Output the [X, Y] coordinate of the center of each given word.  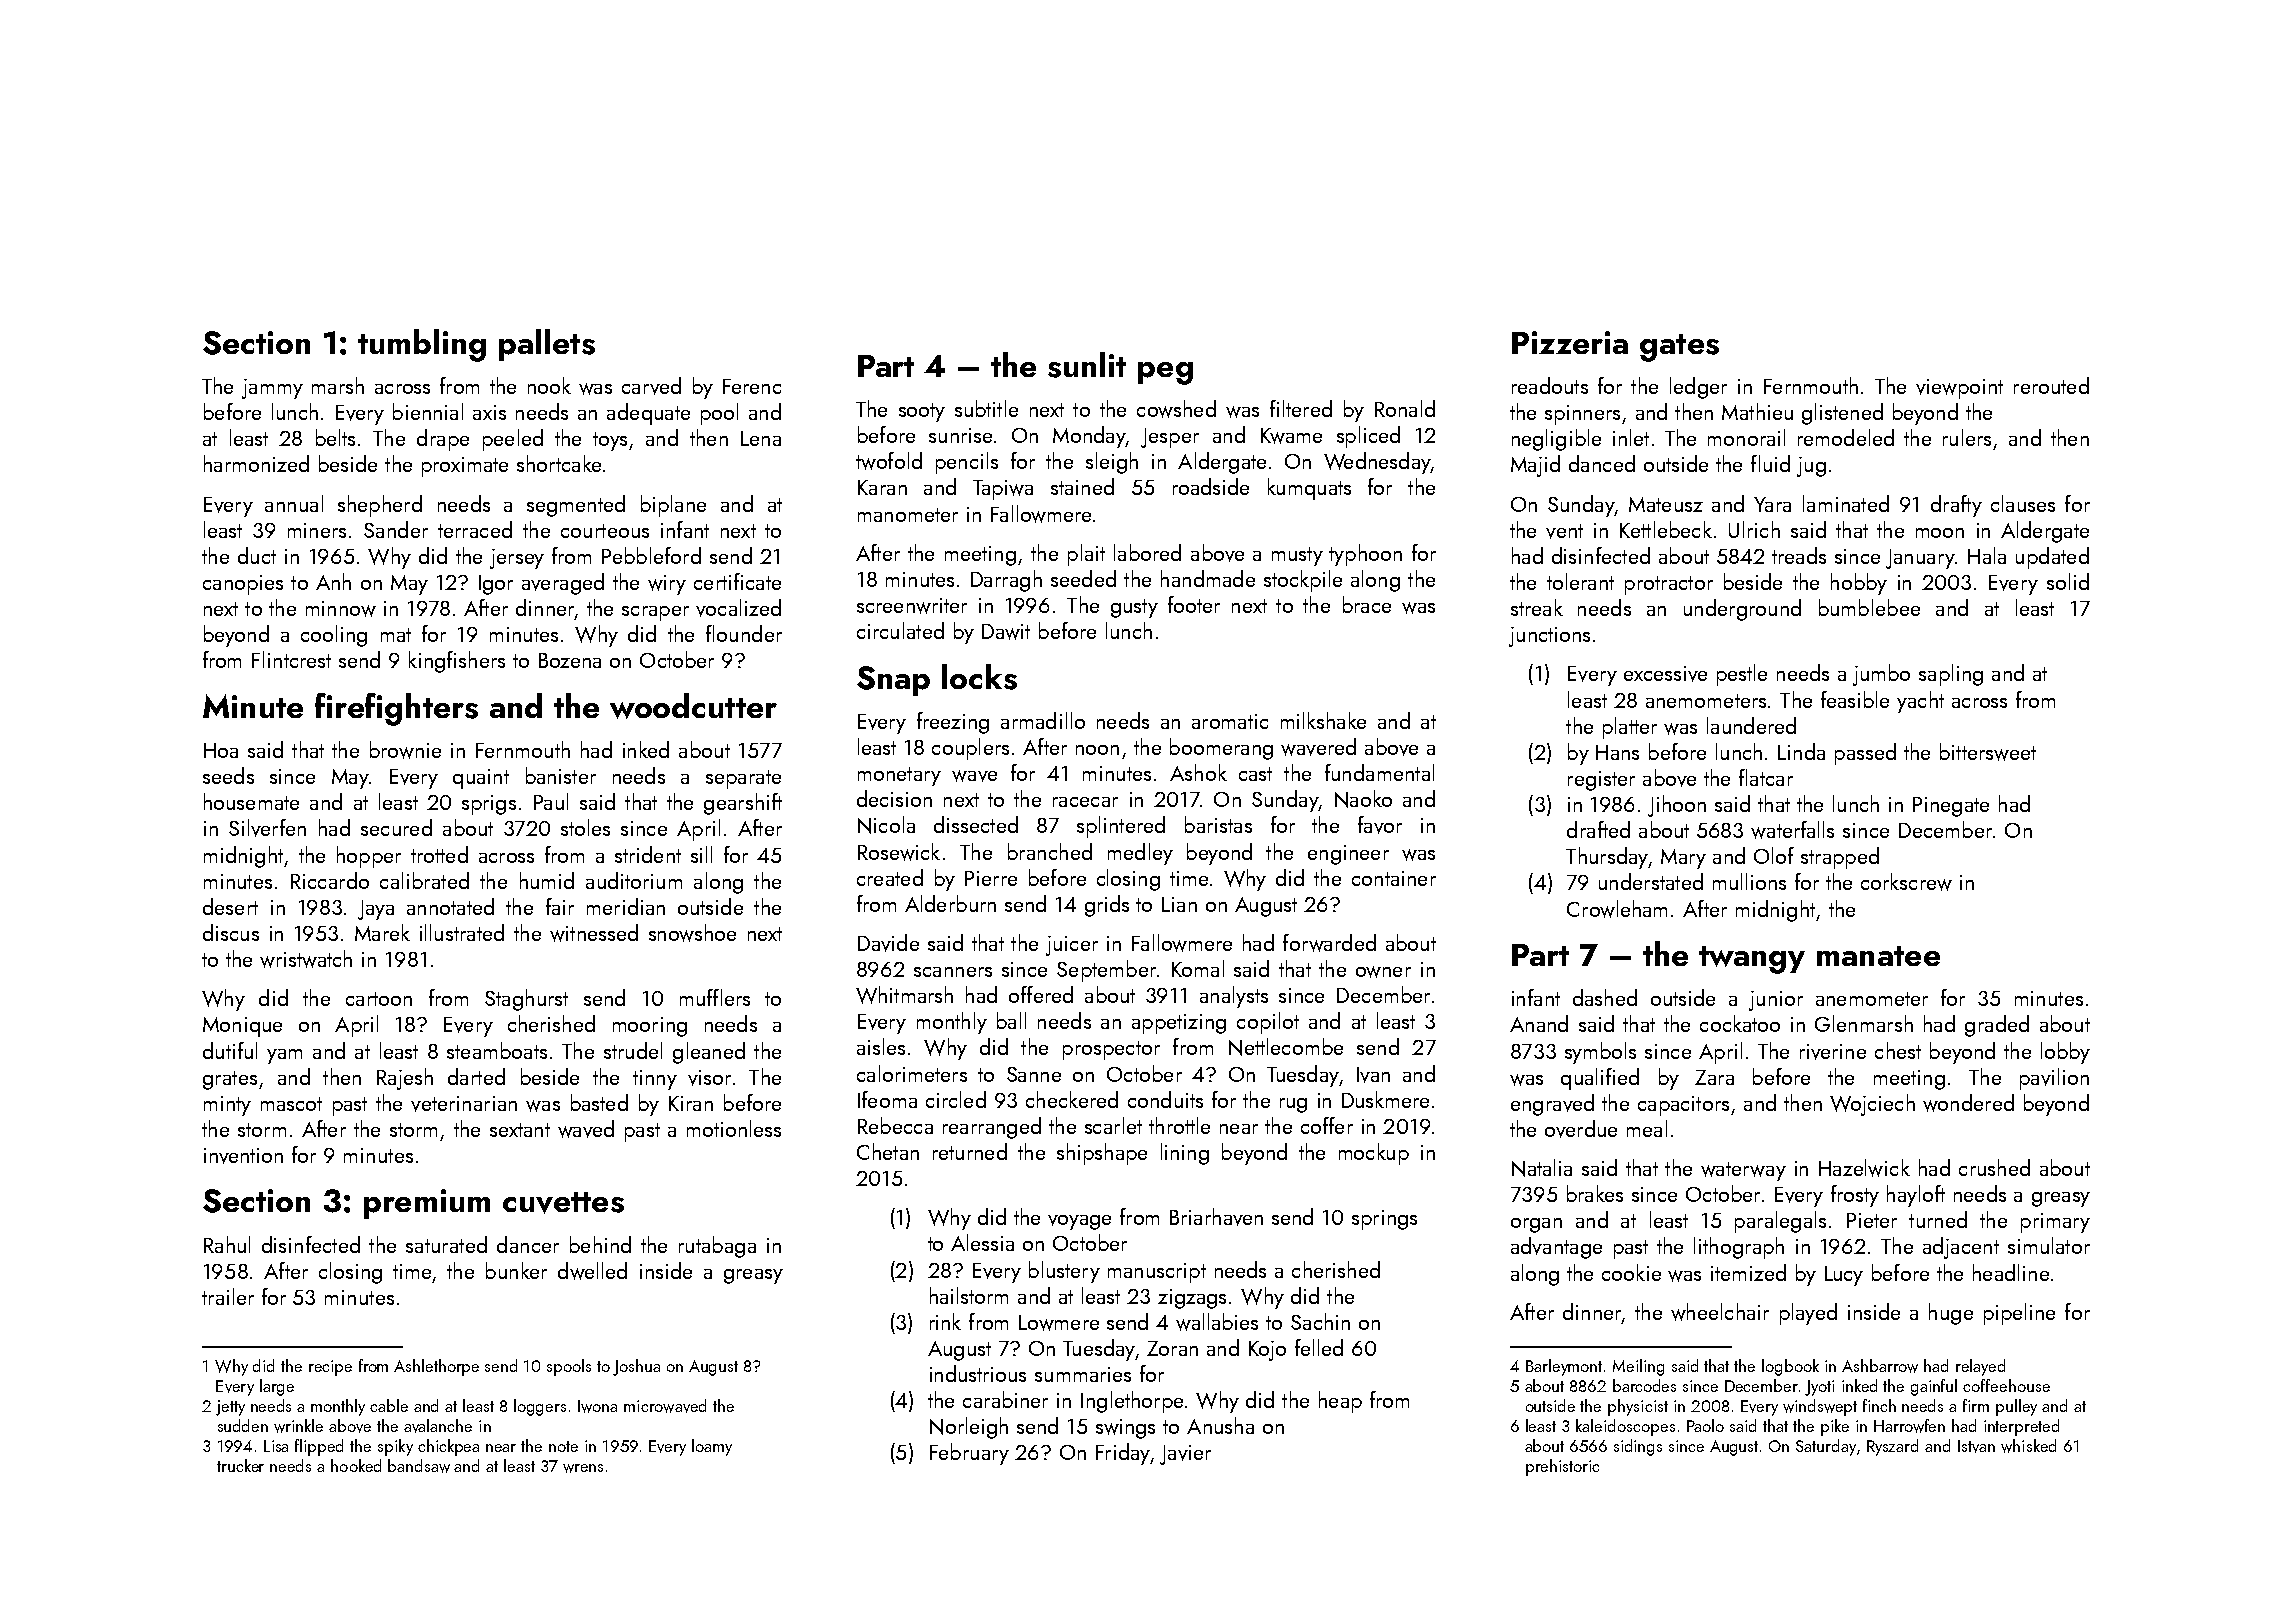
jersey [517, 559]
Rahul [227, 1244]
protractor [1669, 585]
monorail [1746, 437]
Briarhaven [1216, 1217]
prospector [1111, 1050]
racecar [1085, 802]
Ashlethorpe [436, 1367]
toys [610, 441]
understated [1651, 881]
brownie [405, 750]
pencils [967, 463]
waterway [1743, 1171]
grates [230, 1080]
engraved [1552, 1105]
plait [1086, 555]
